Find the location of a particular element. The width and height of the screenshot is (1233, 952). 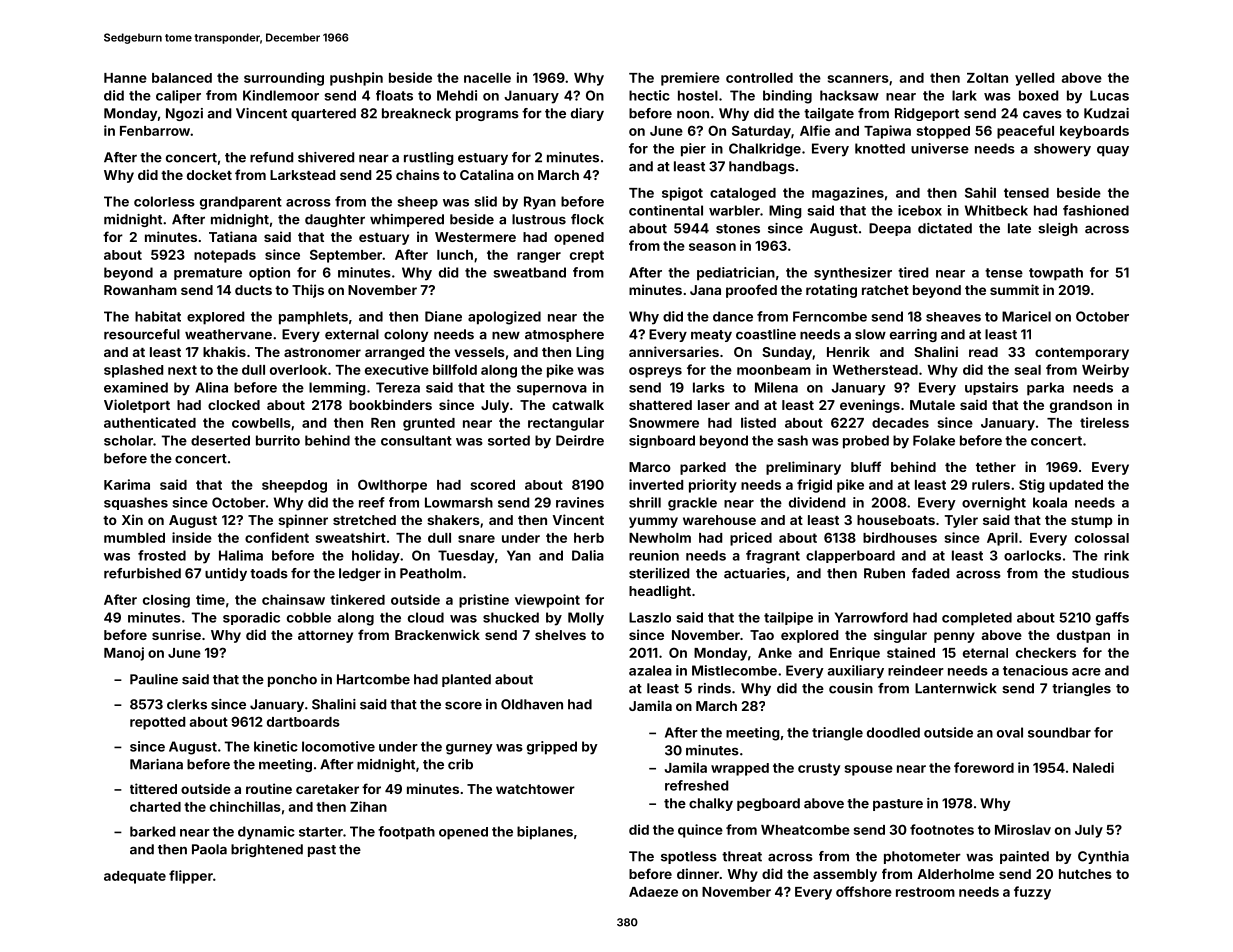

tittered is located at coordinates (153, 788).
